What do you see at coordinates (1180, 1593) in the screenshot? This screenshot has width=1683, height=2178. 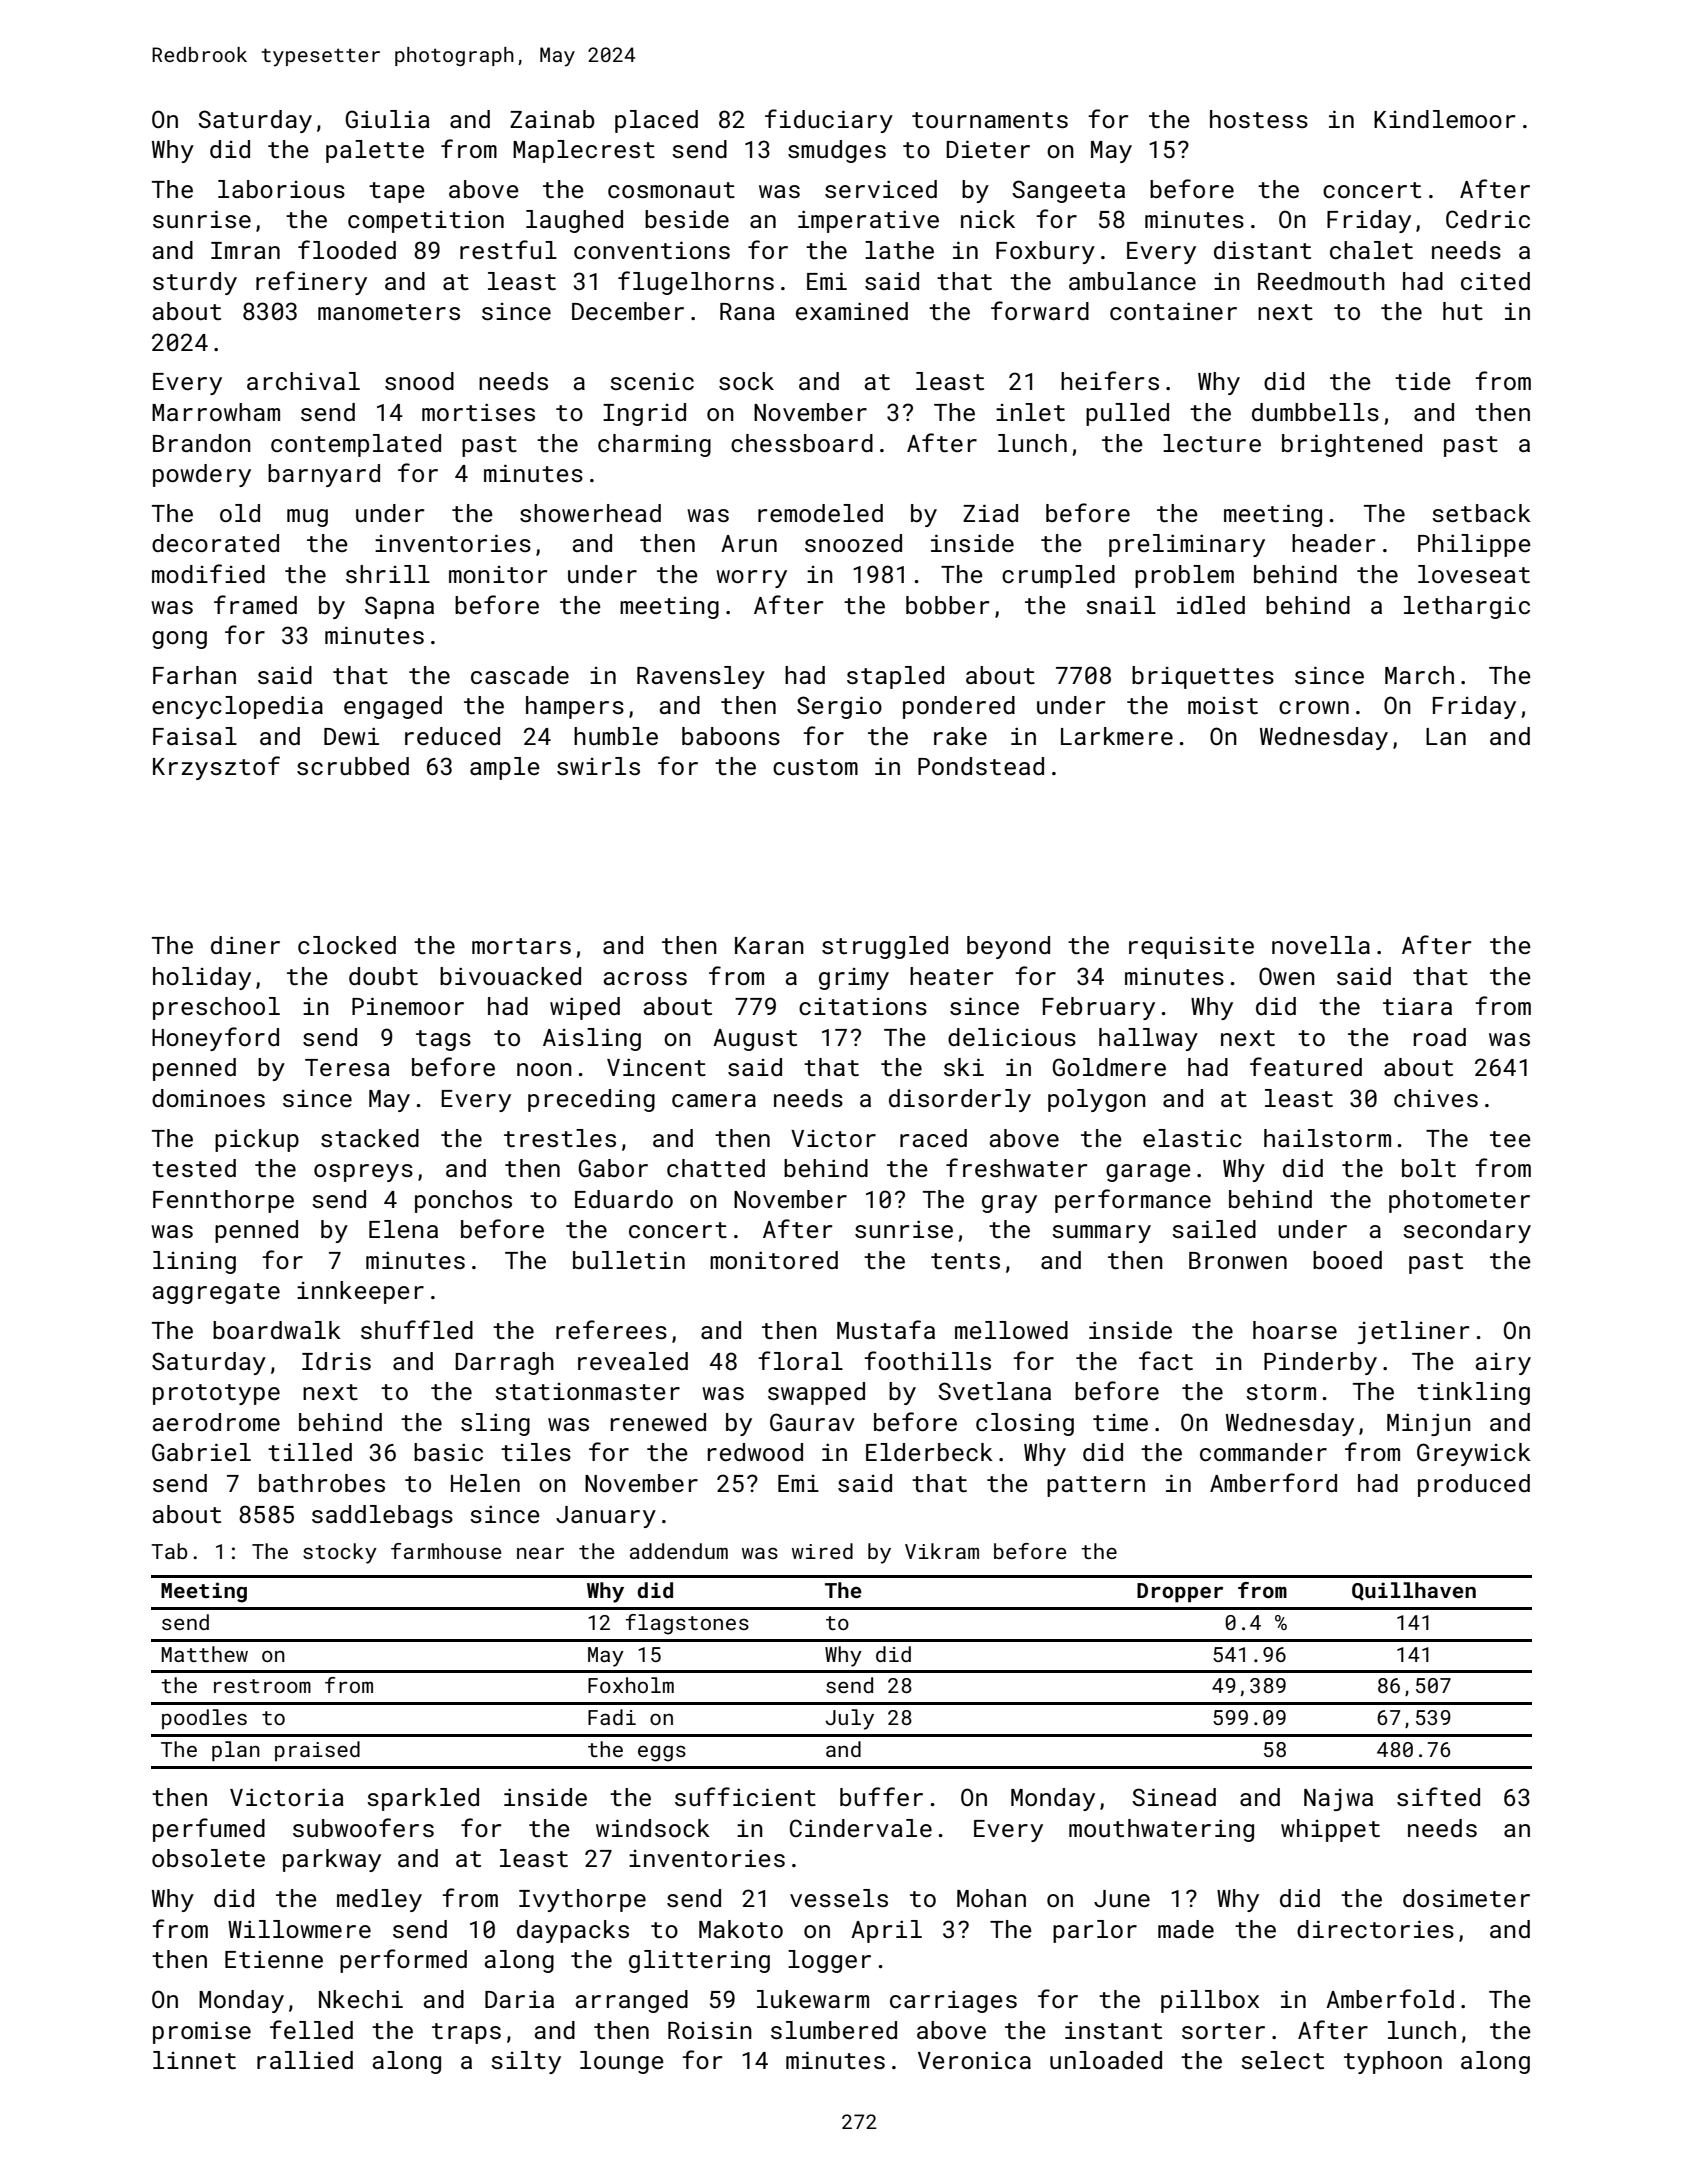 I see `Dropper` at bounding box center [1180, 1593].
